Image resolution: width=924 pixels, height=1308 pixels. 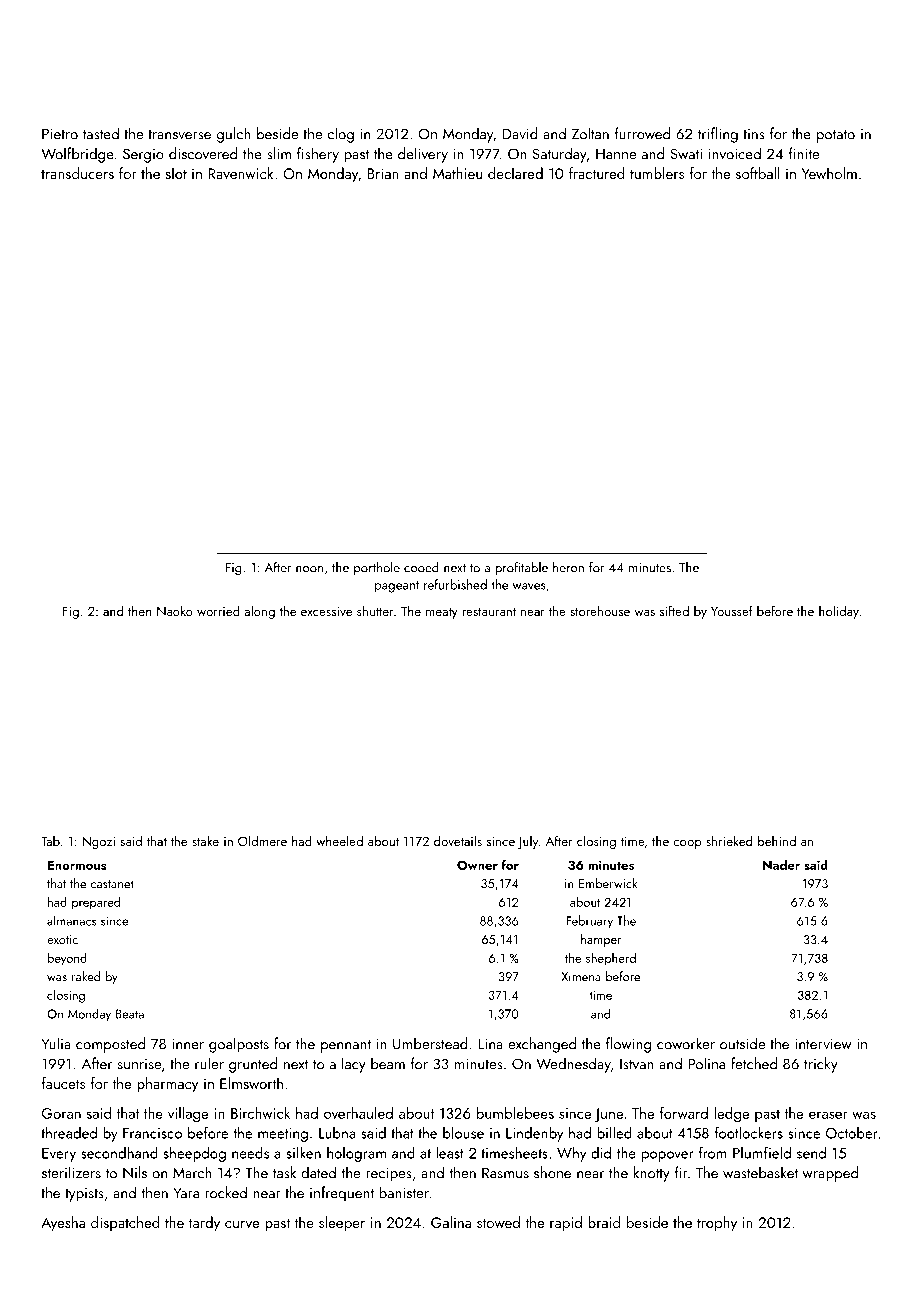 What do you see at coordinates (489, 612) in the image?
I see `restaurant` at bounding box center [489, 612].
